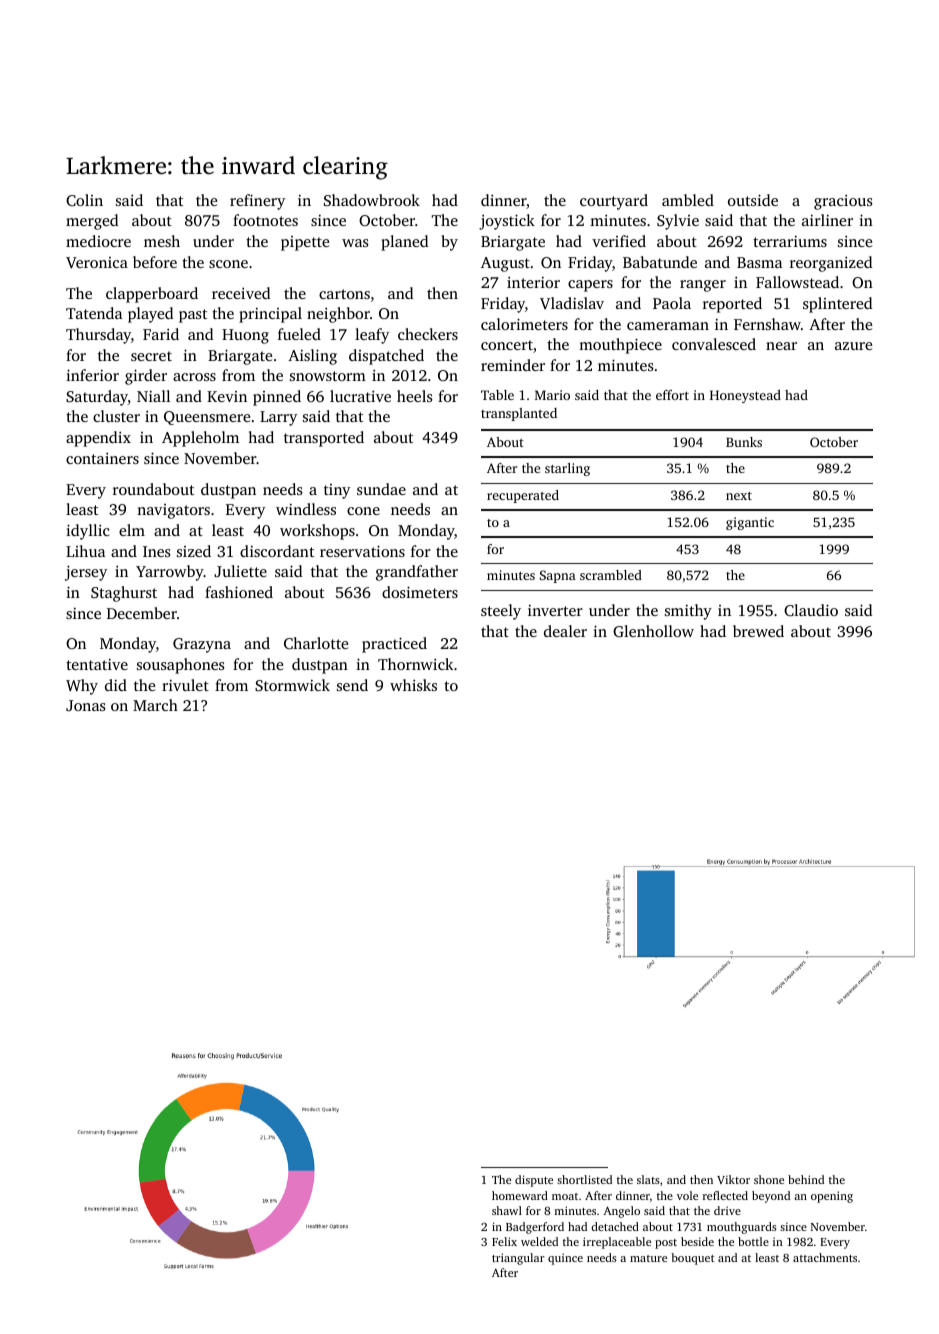  I want to click on brewed, so click(758, 631).
